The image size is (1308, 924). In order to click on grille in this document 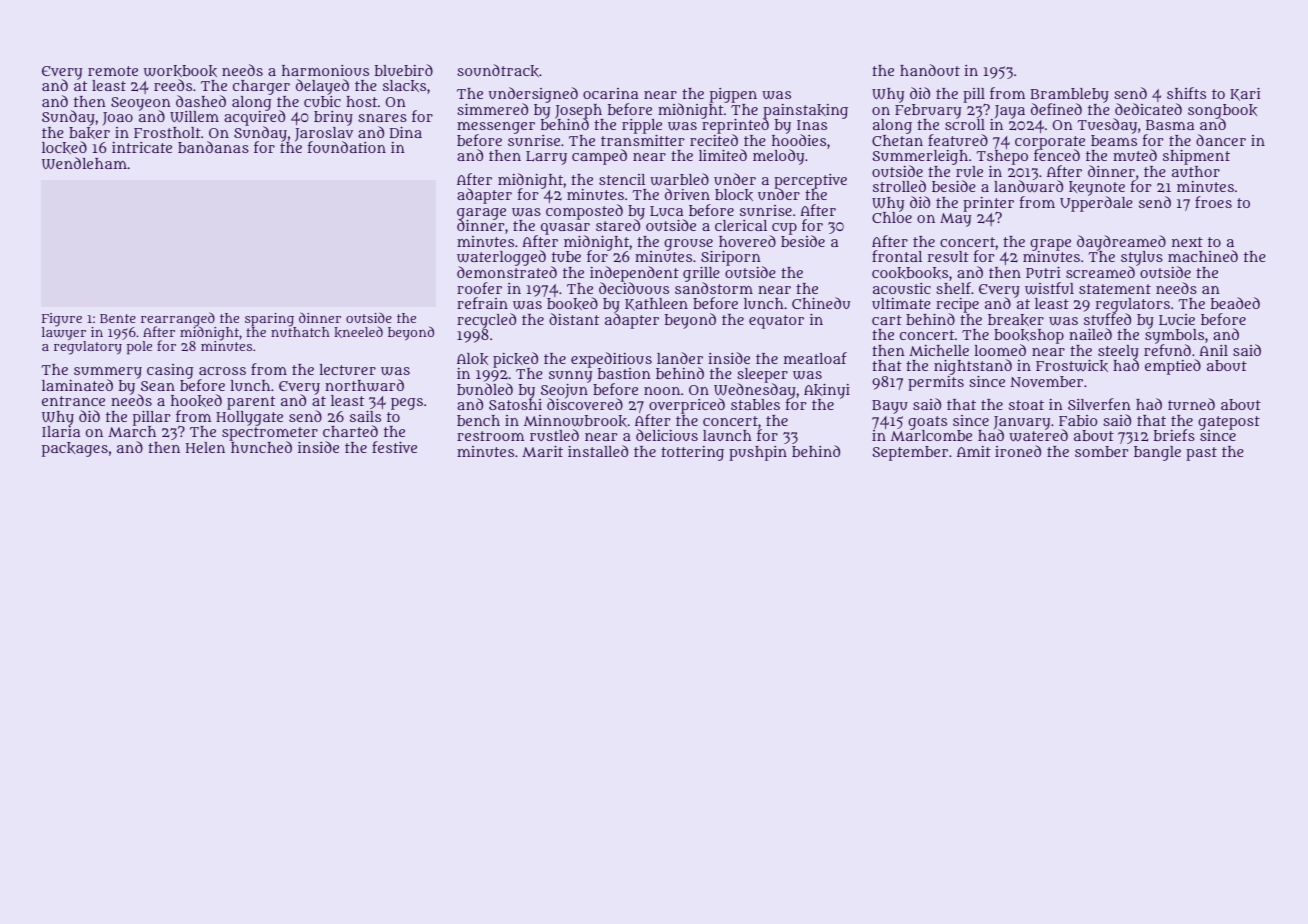, I will do `click(701, 274)`.
